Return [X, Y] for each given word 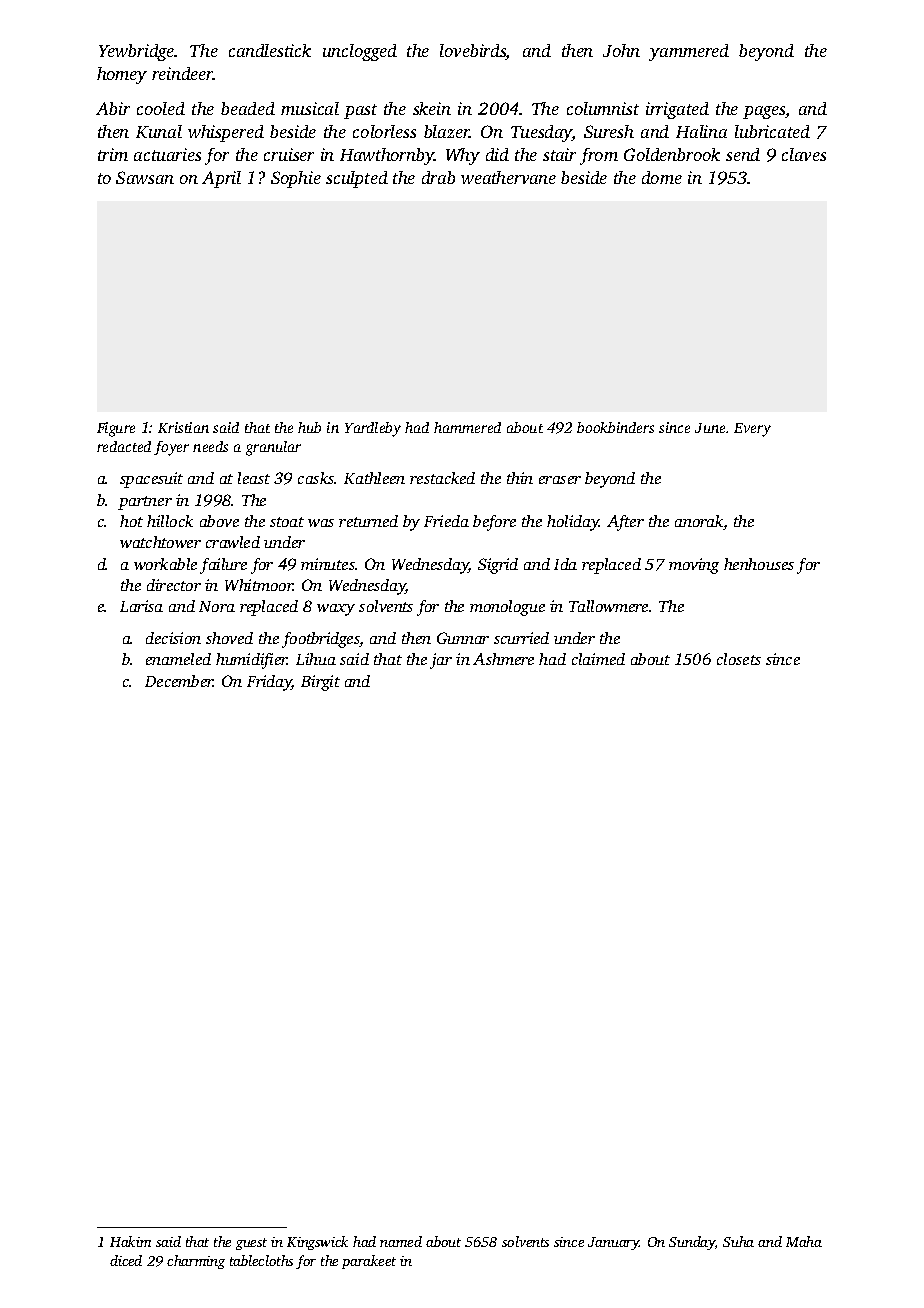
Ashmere [503, 659]
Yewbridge [137, 52]
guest [251, 1244]
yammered [689, 52]
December [179, 681]
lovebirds [473, 52]
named [401, 1241]
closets [739, 659]
